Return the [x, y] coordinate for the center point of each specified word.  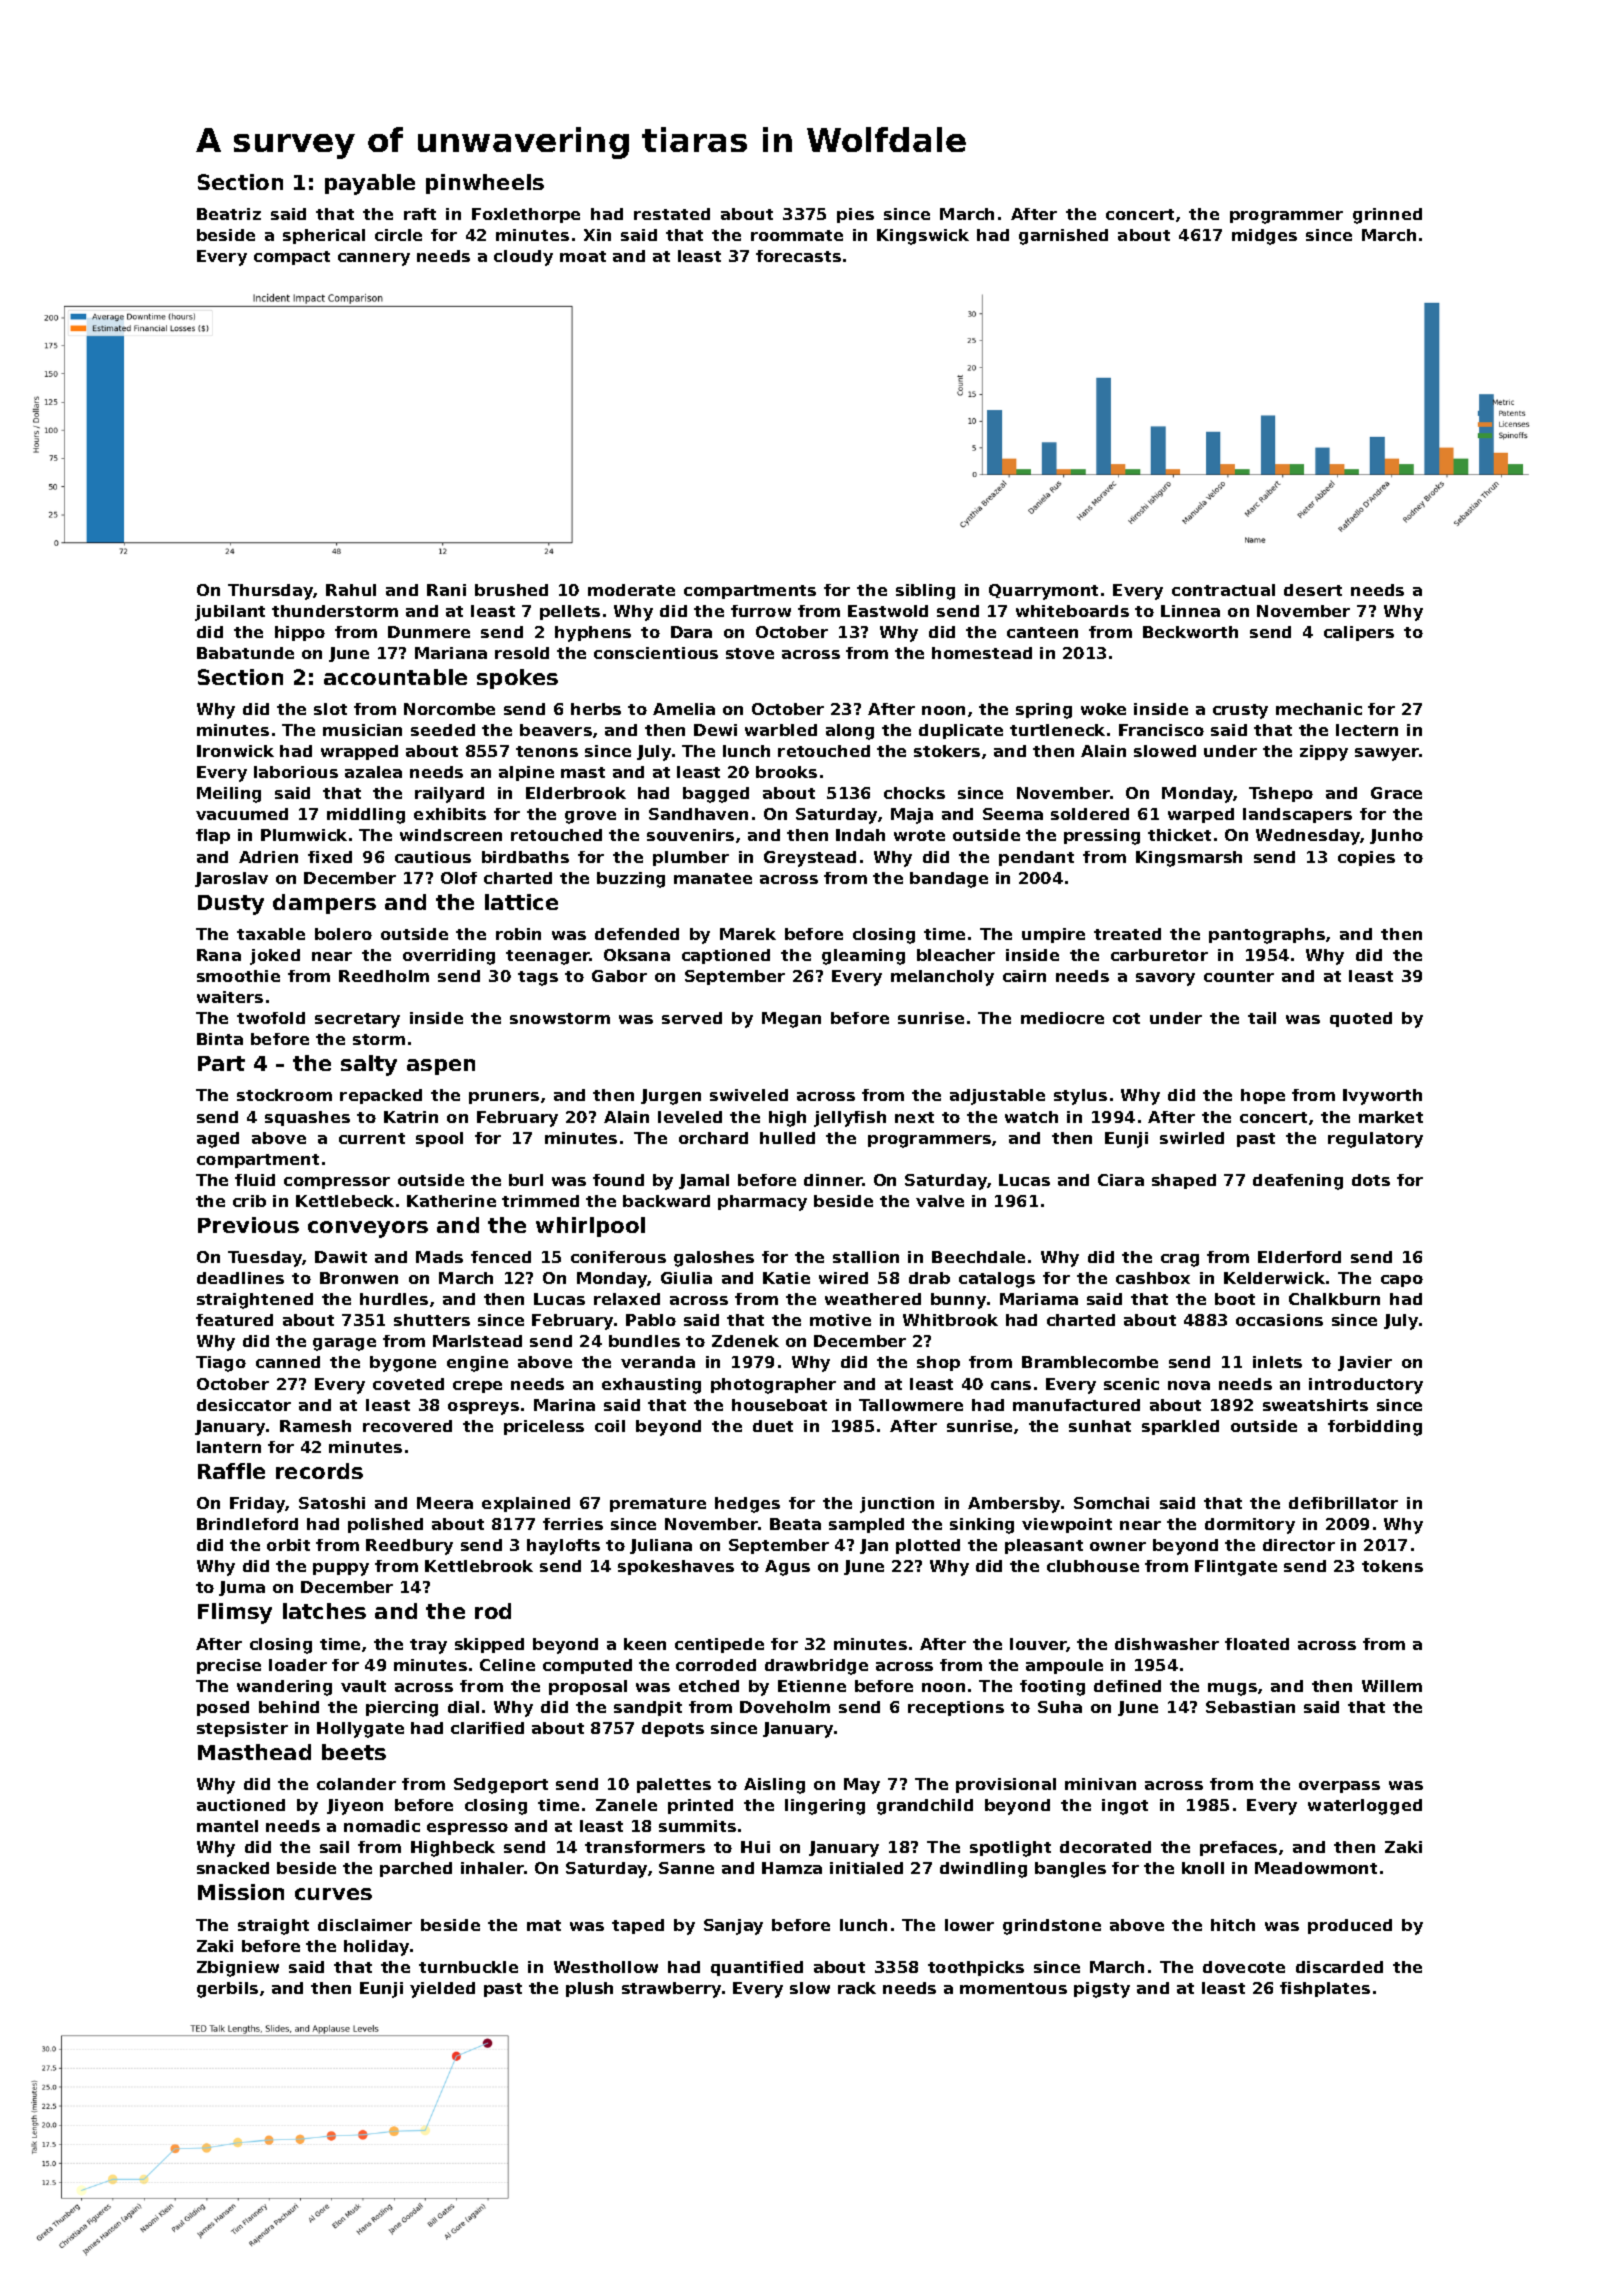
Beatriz [229, 214]
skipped [489, 1645]
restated [672, 214]
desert [1313, 590]
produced [1350, 1926]
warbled [781, 730]
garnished [1063, 237]
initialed [866, 1868]
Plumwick [304, 835]
